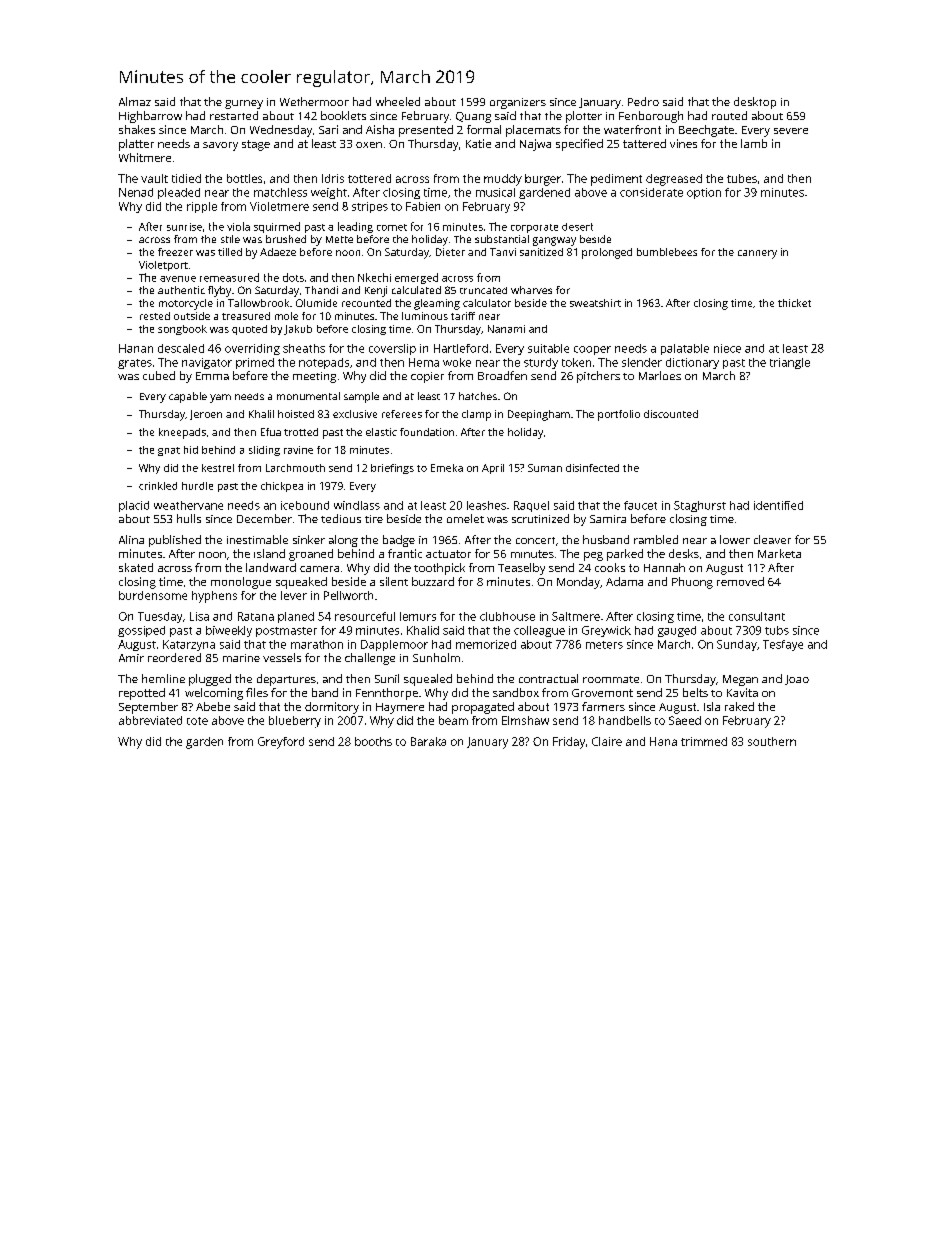 The width and height of the document is (952, 1233). I want to click on triangle, so click(790, 363).
